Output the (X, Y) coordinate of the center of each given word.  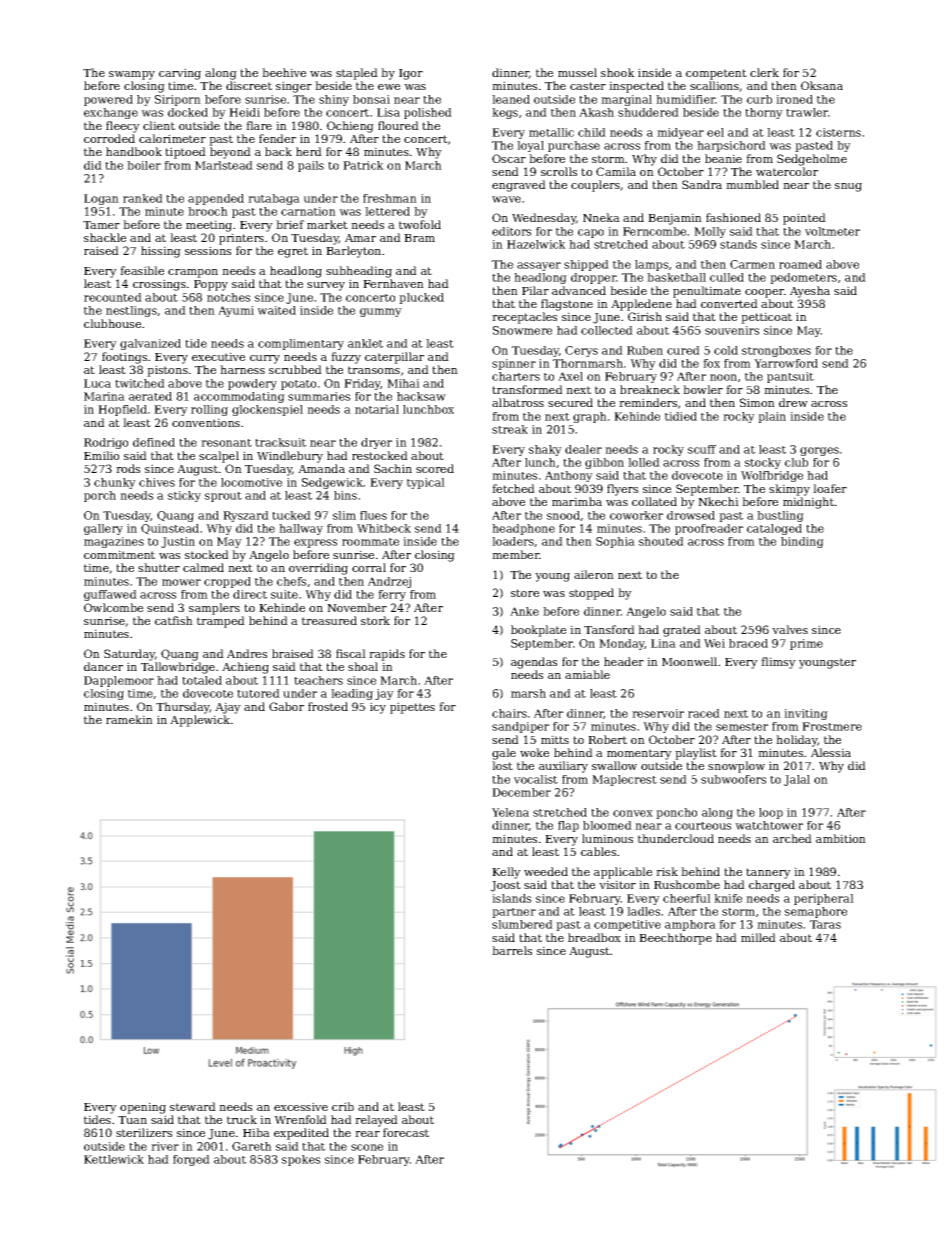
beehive (284, 72)
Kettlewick (114, 1159)
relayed (376, 1121)
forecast (406, 1132)
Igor (411, 74)
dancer (103, 666)
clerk (764, 72)
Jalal (797, 780)
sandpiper (520, 727)
